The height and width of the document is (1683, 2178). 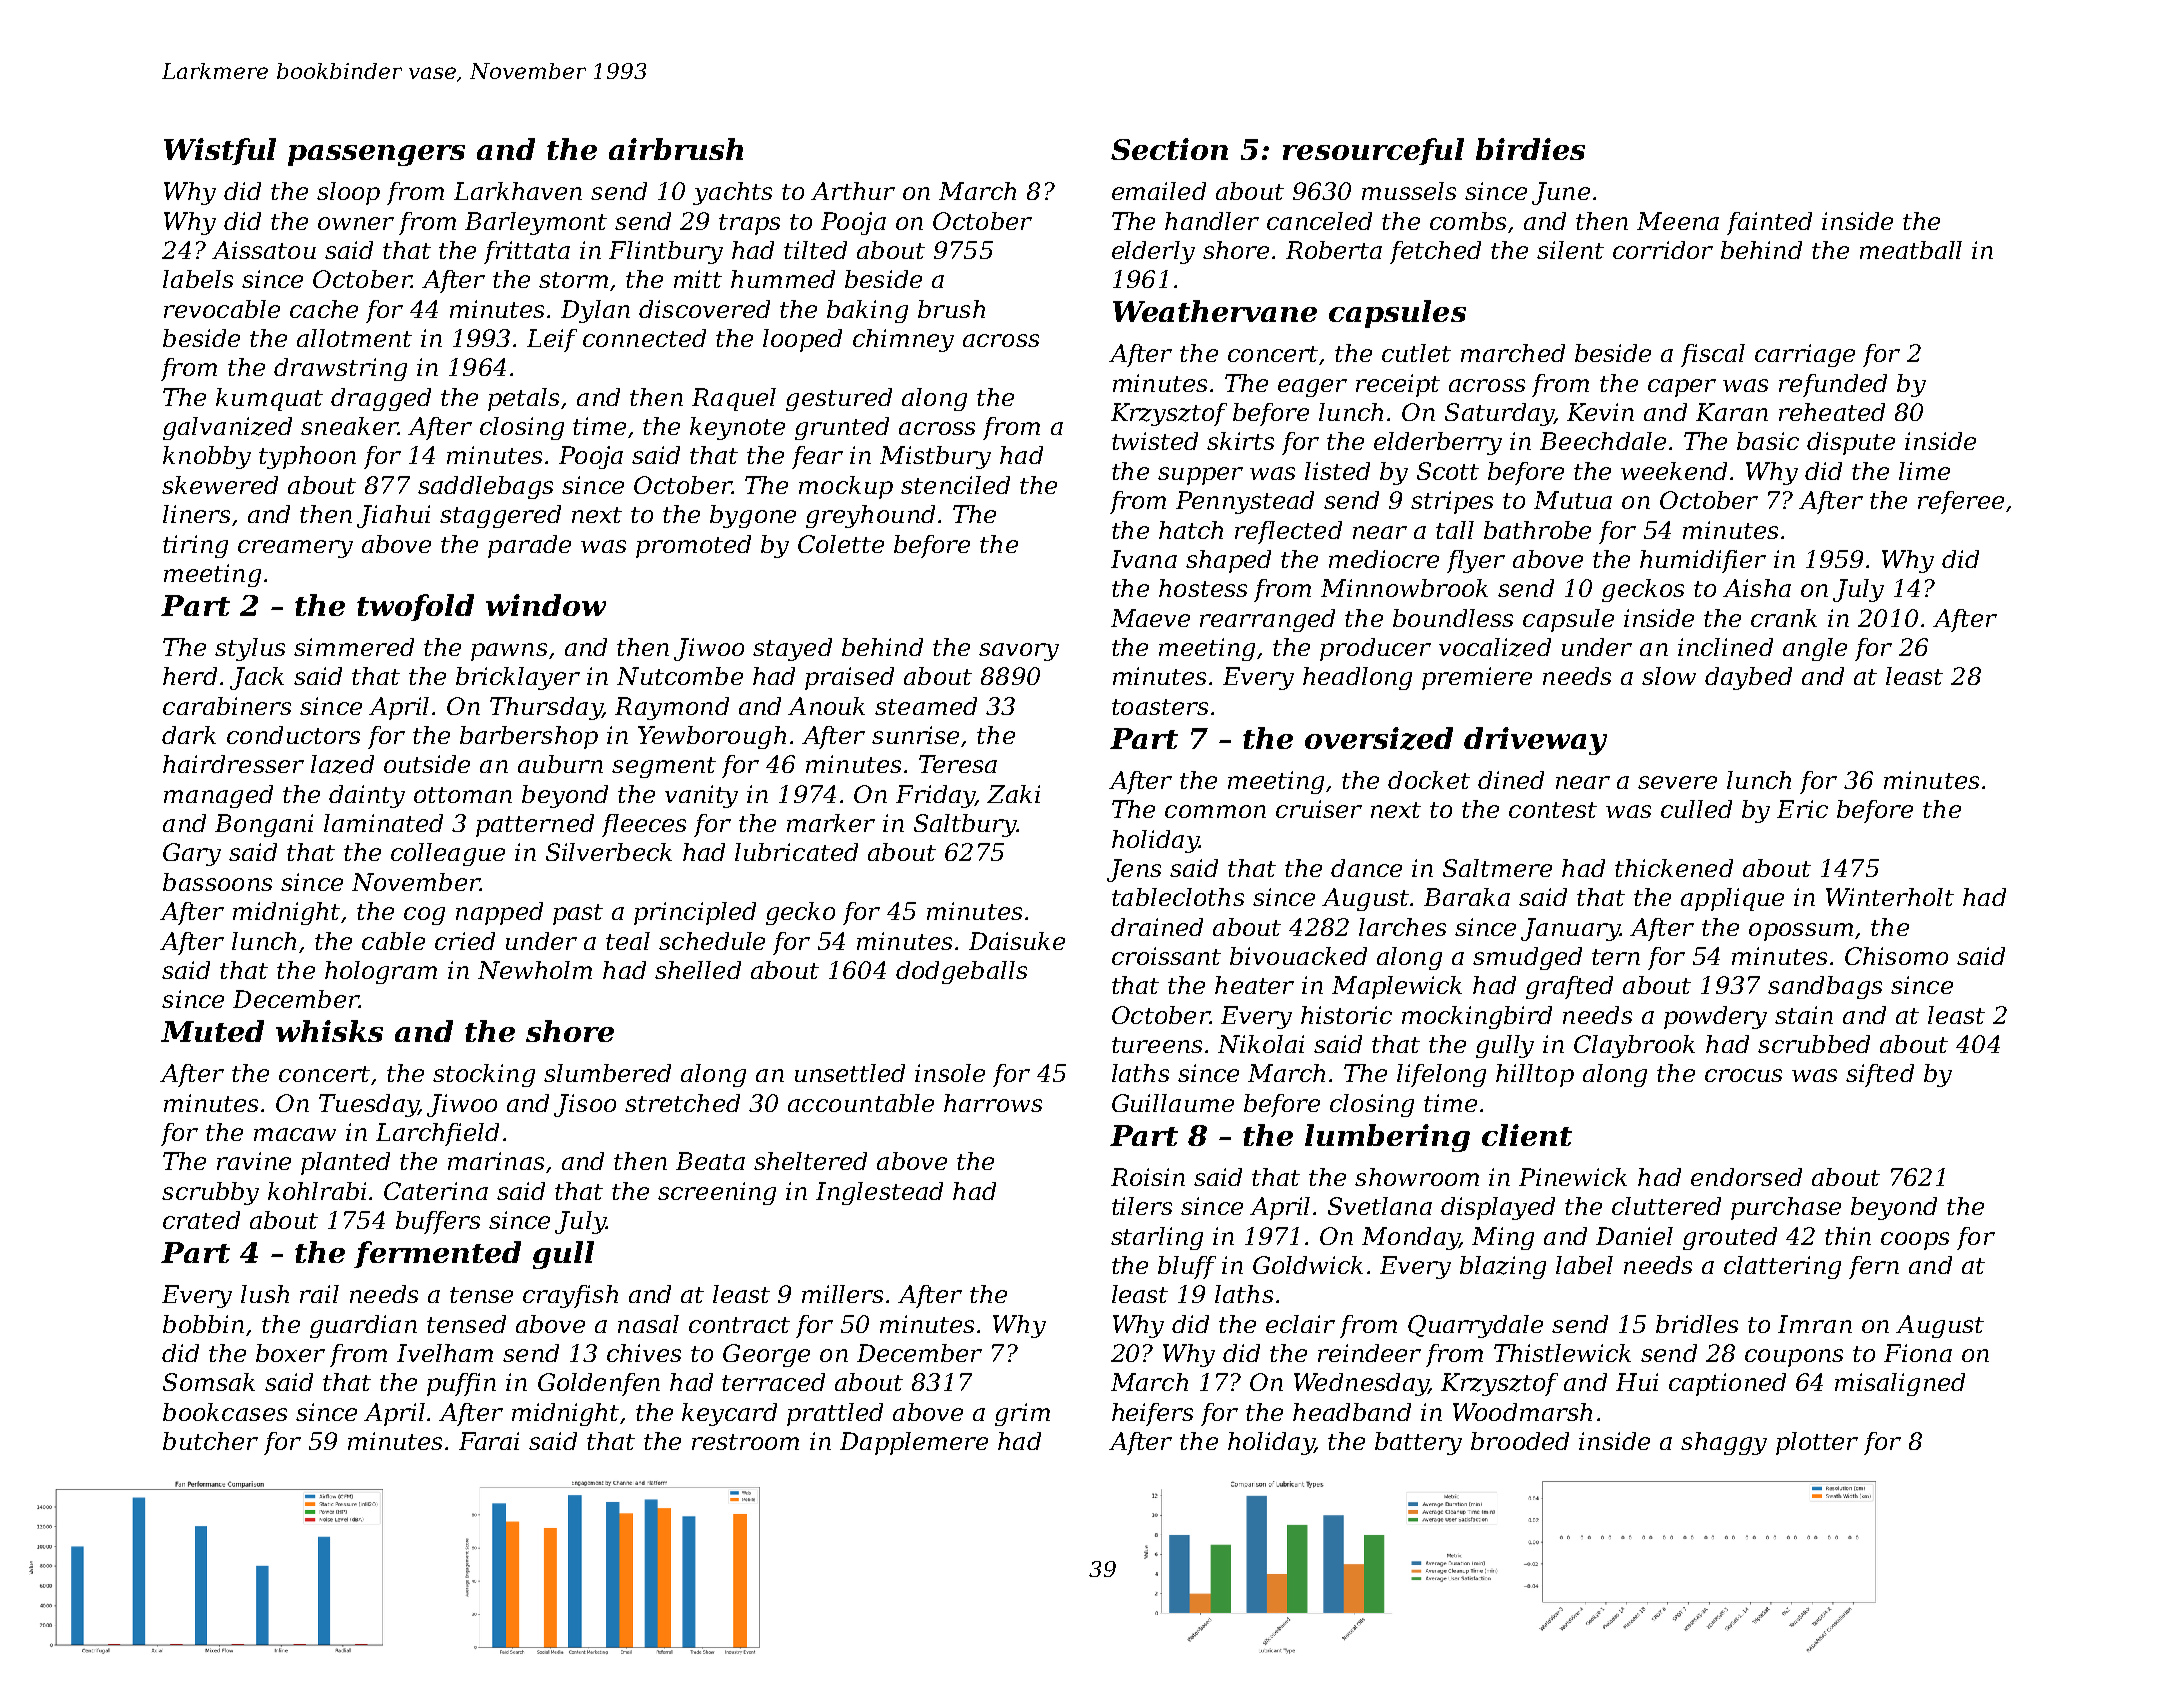 I want to click on daybed, so click(x=1748, y=678).
